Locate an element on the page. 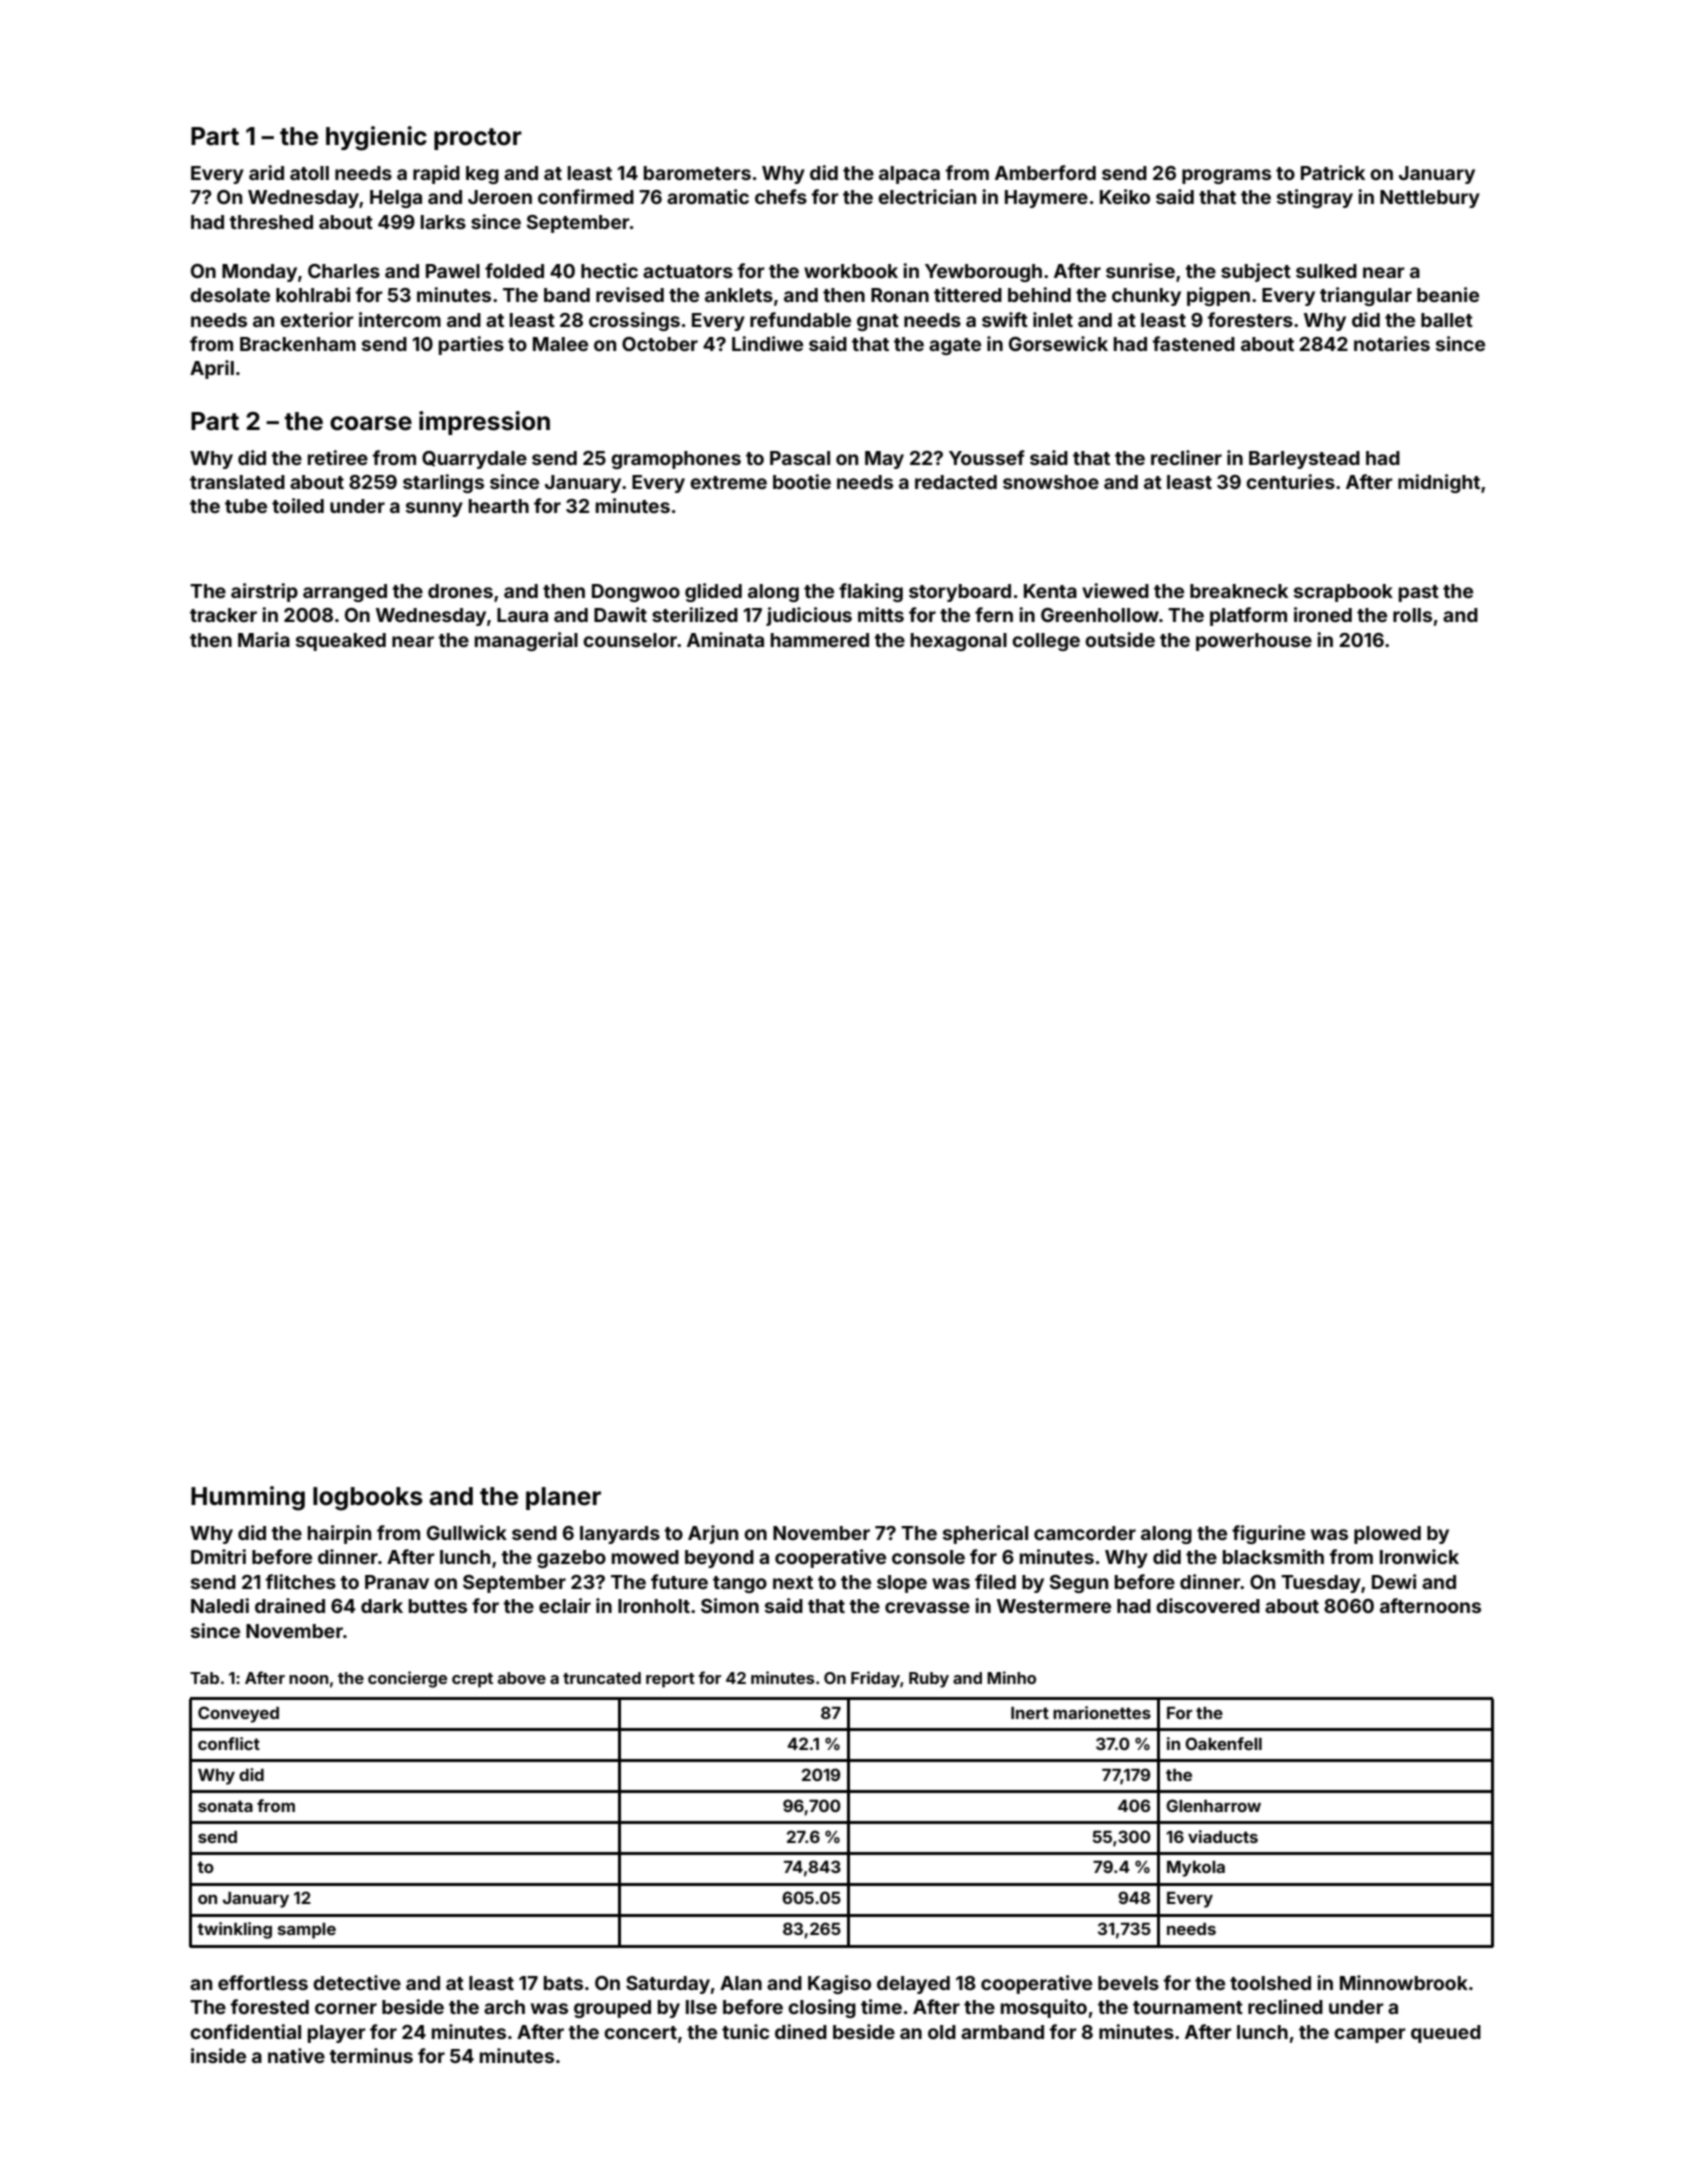 Image resolution: width=1683 pixels, height=2178 pixels. Yewborough is located at coordinates (983, 273).
